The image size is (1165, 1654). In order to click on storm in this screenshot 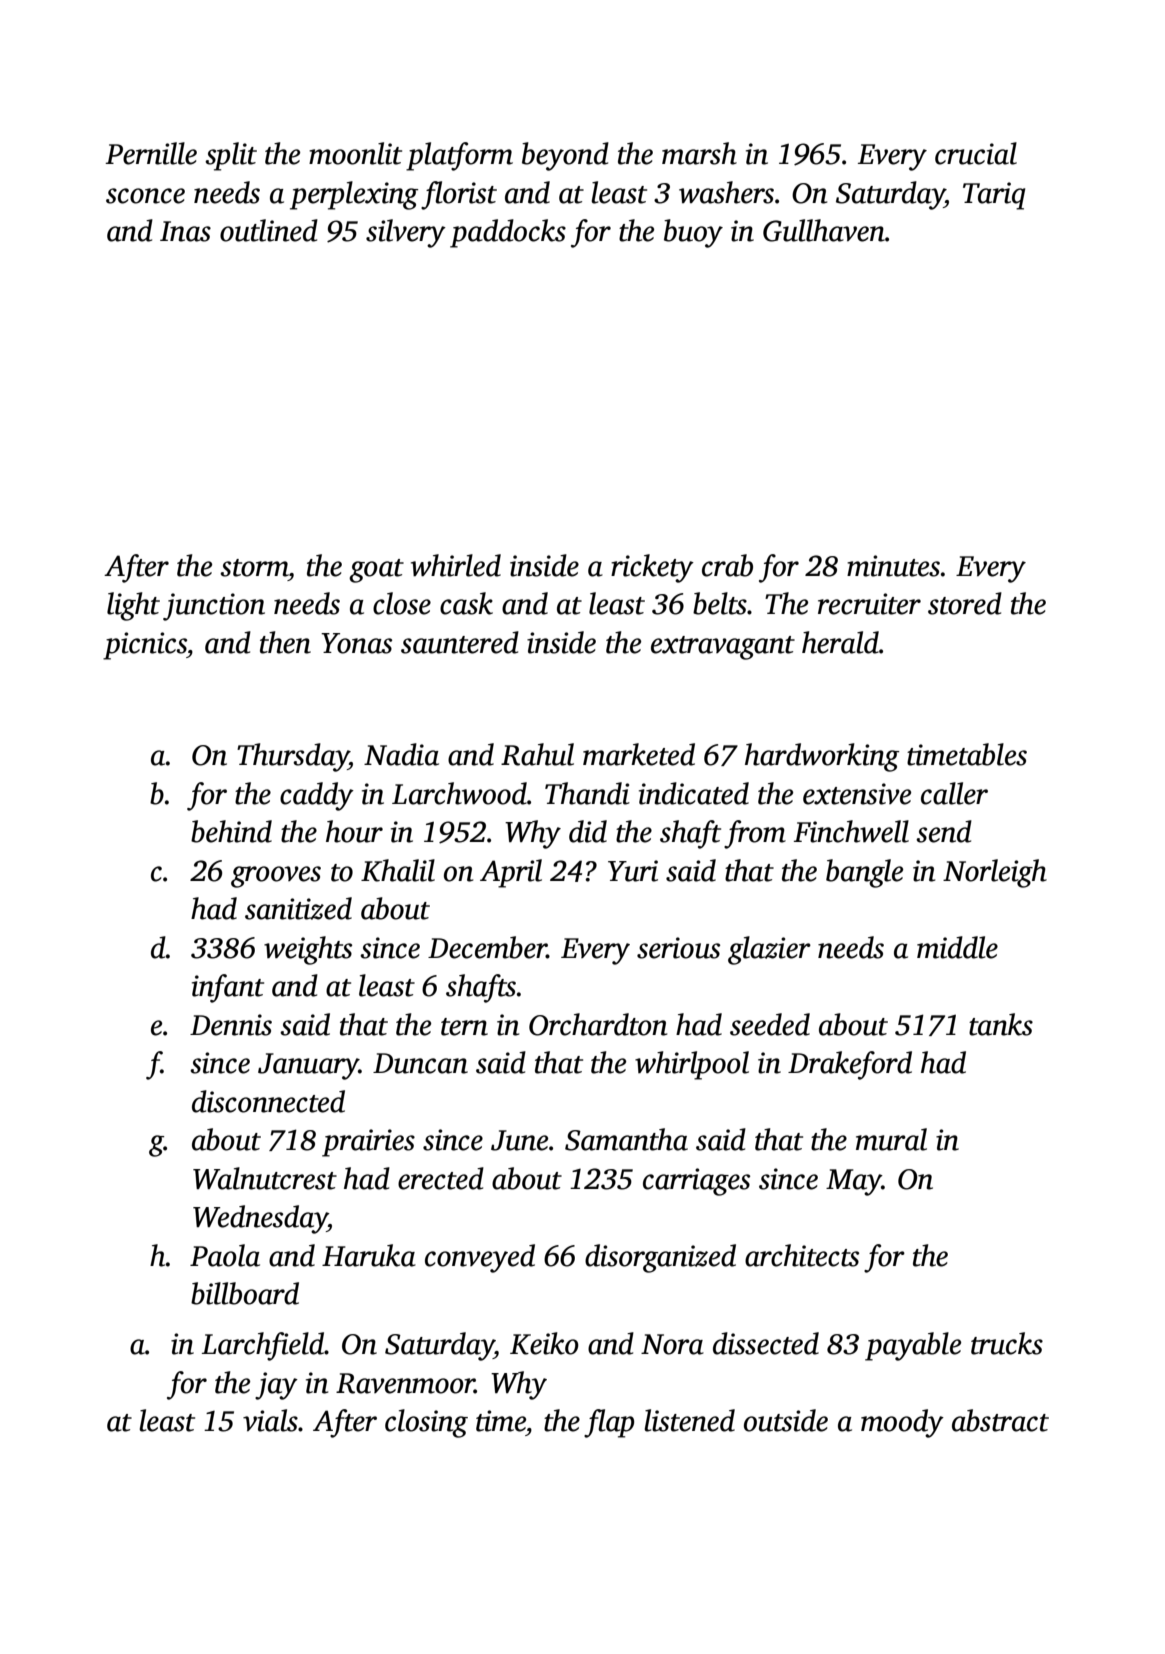, I will do `click(254, 568)`.
